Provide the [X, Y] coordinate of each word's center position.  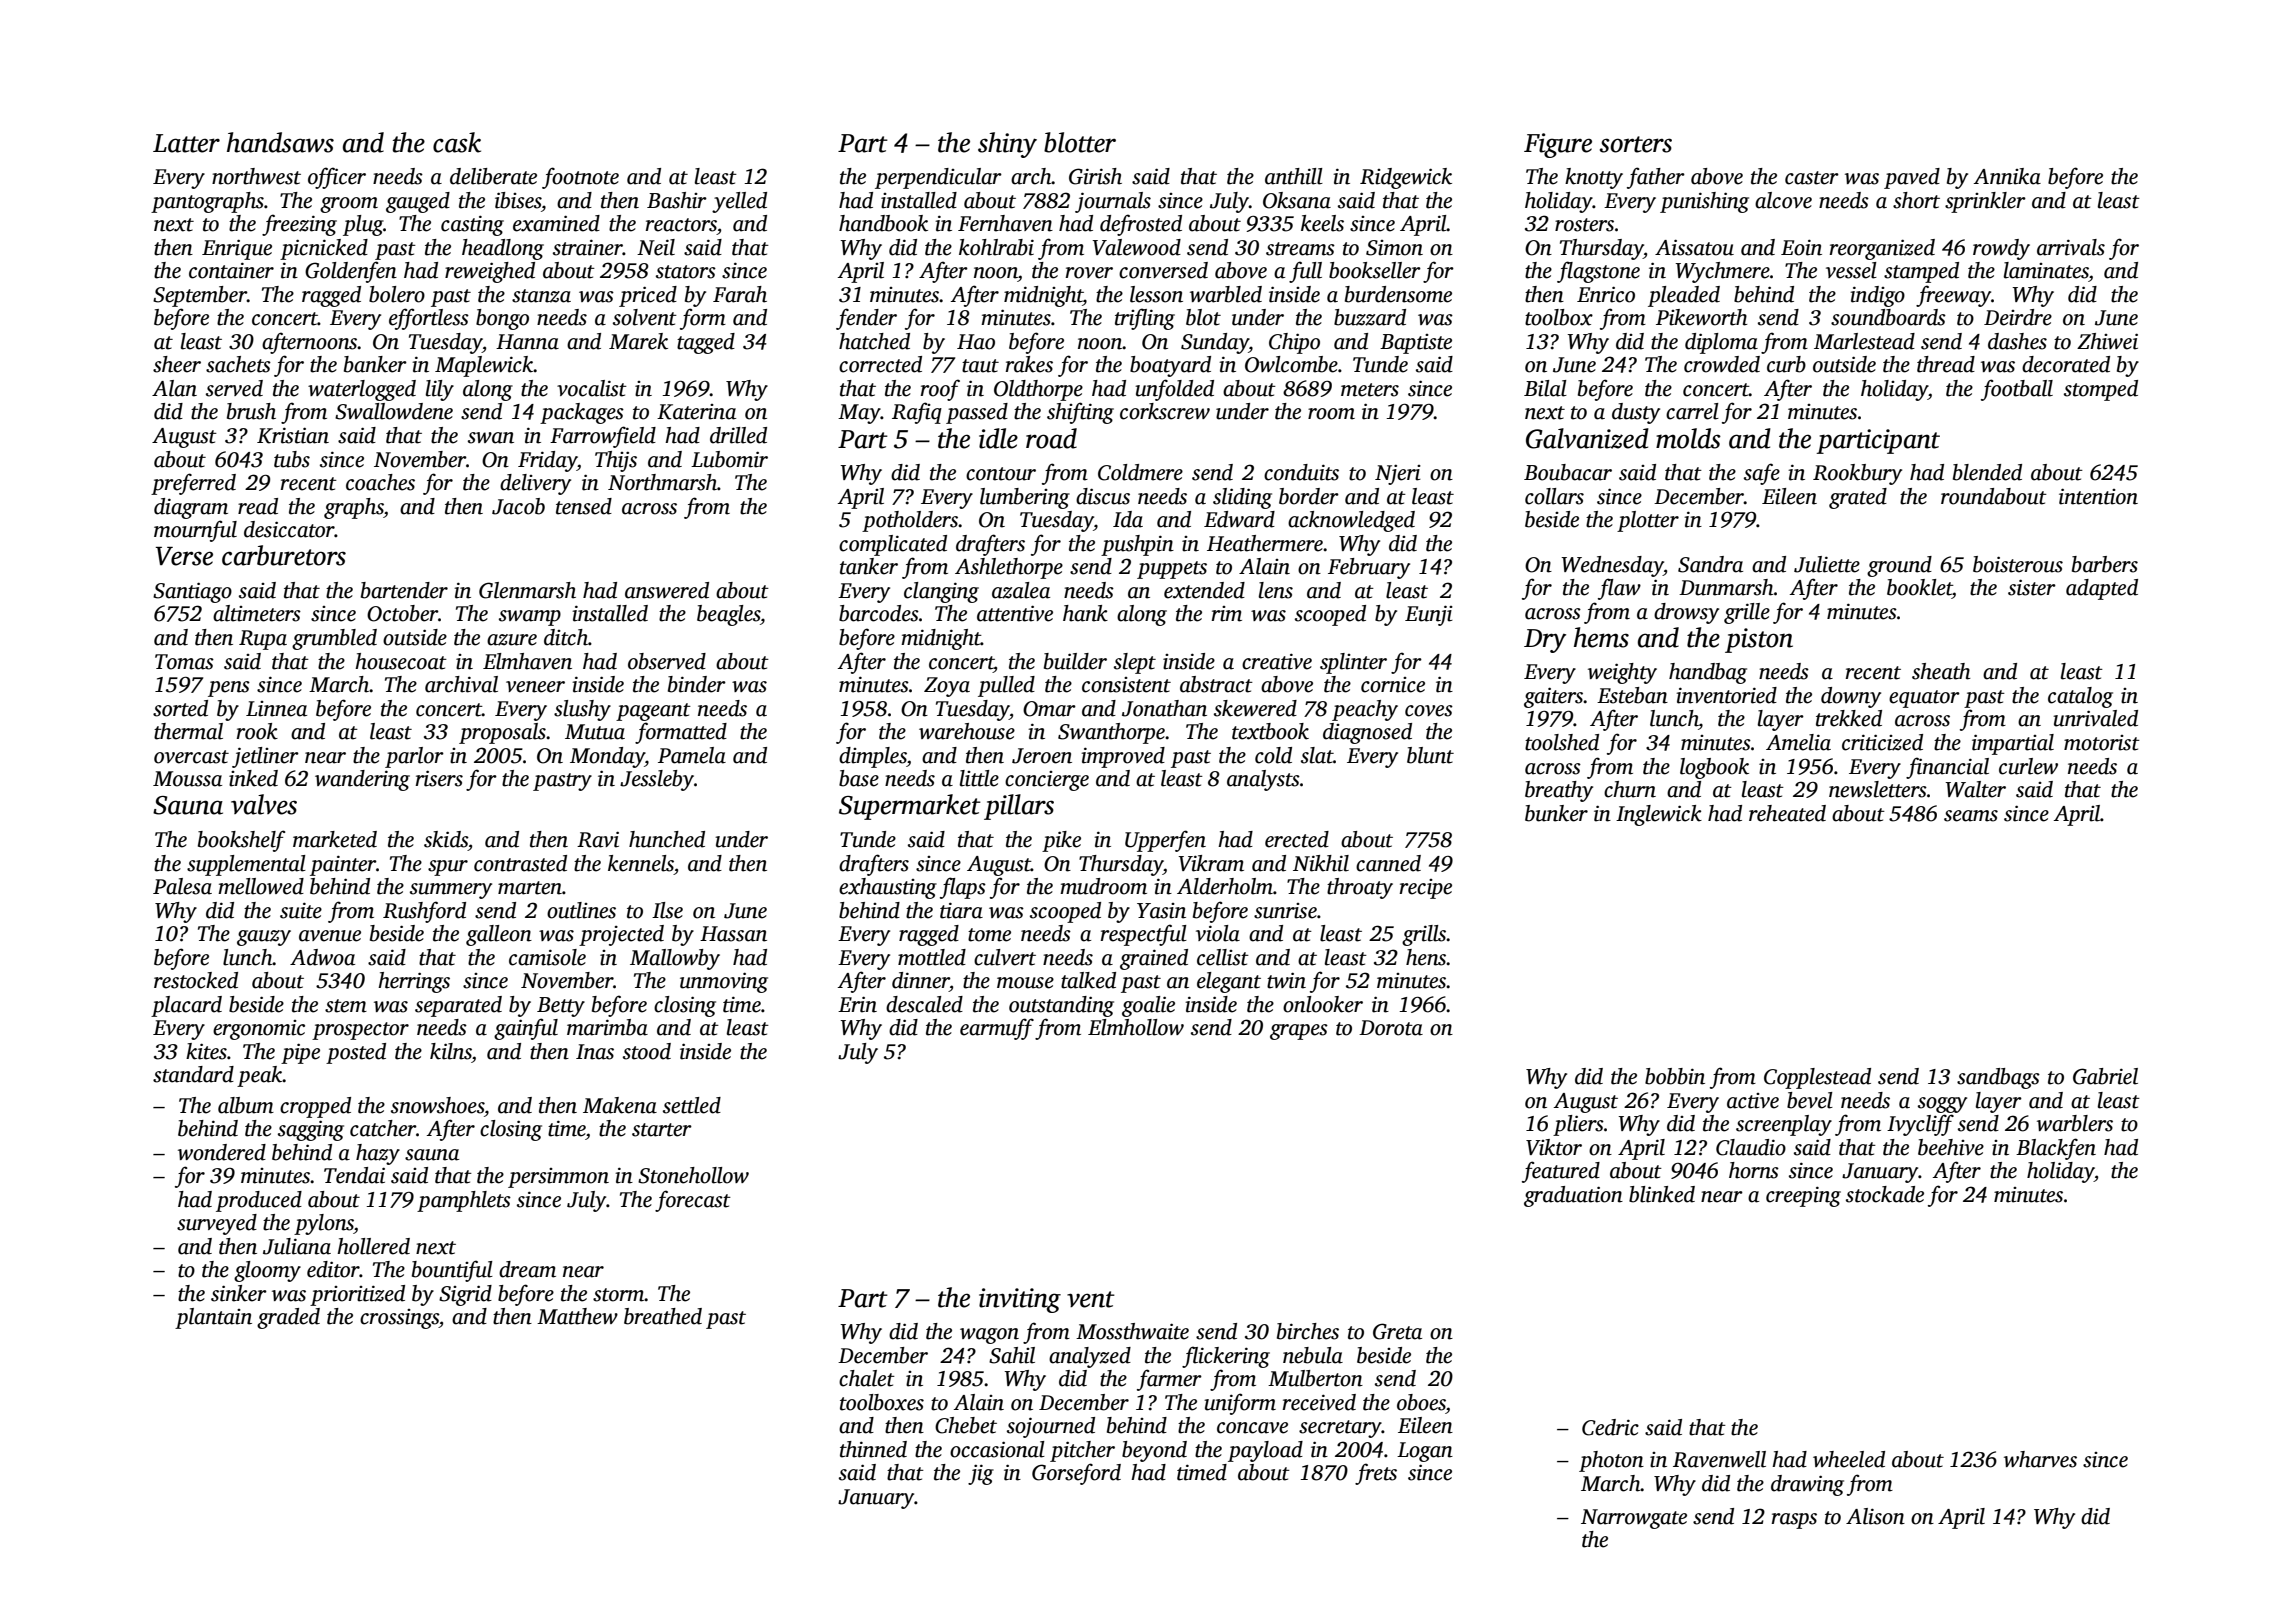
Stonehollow [693, 1175]
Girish [1095, 176]
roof [940, 390]
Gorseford [1076, 1474]
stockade [1885, 1194]
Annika [2007, 176]
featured [1561, 1172]
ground [1899, 566]
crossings [399, 1319]
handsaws [280, 142]
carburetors [284, 555]
